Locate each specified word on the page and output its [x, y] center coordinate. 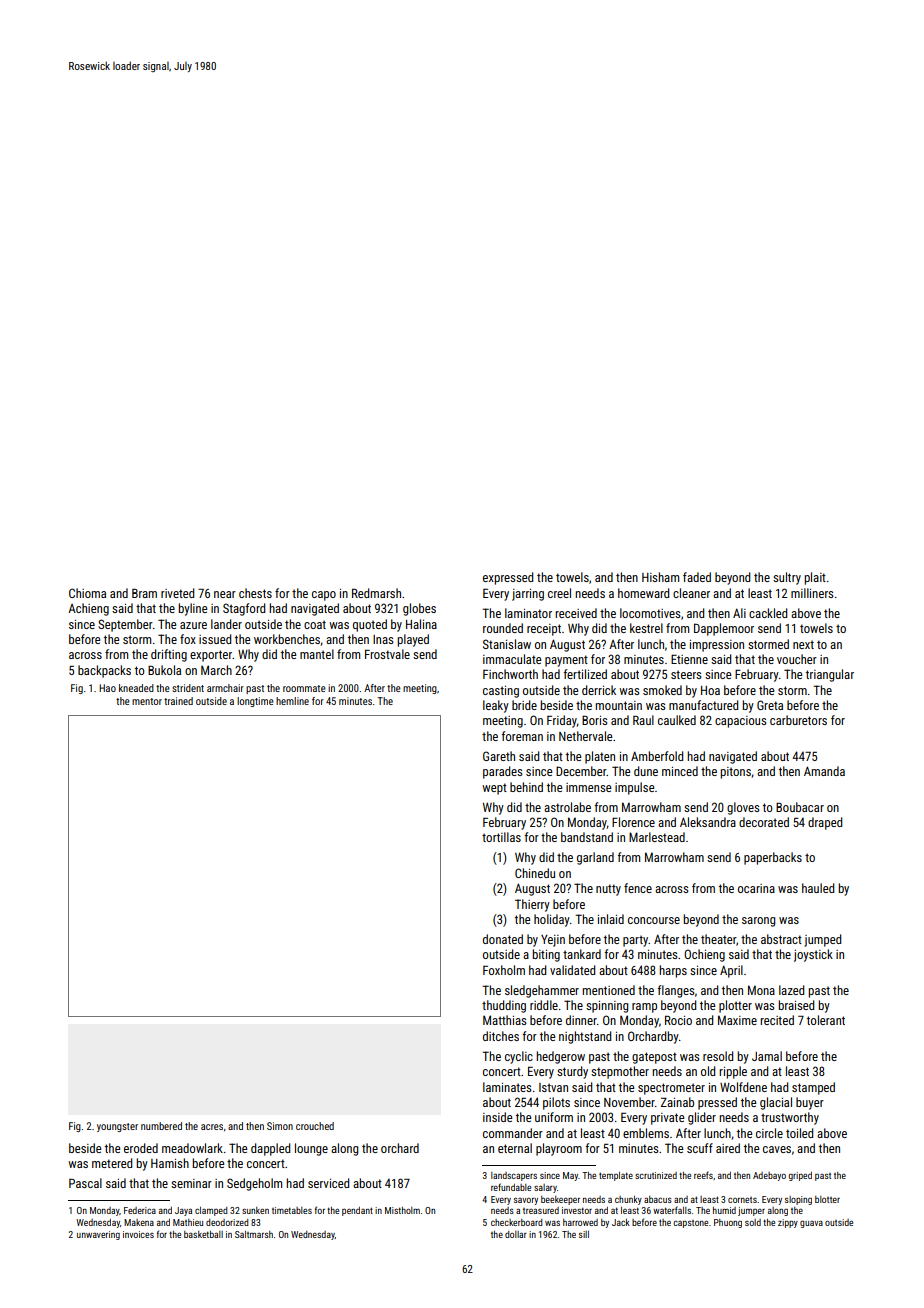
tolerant [826, 1020]
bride [524, 705]
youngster [117, 1127]
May [570, 1176]
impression [717, 646]
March [216, 670]
